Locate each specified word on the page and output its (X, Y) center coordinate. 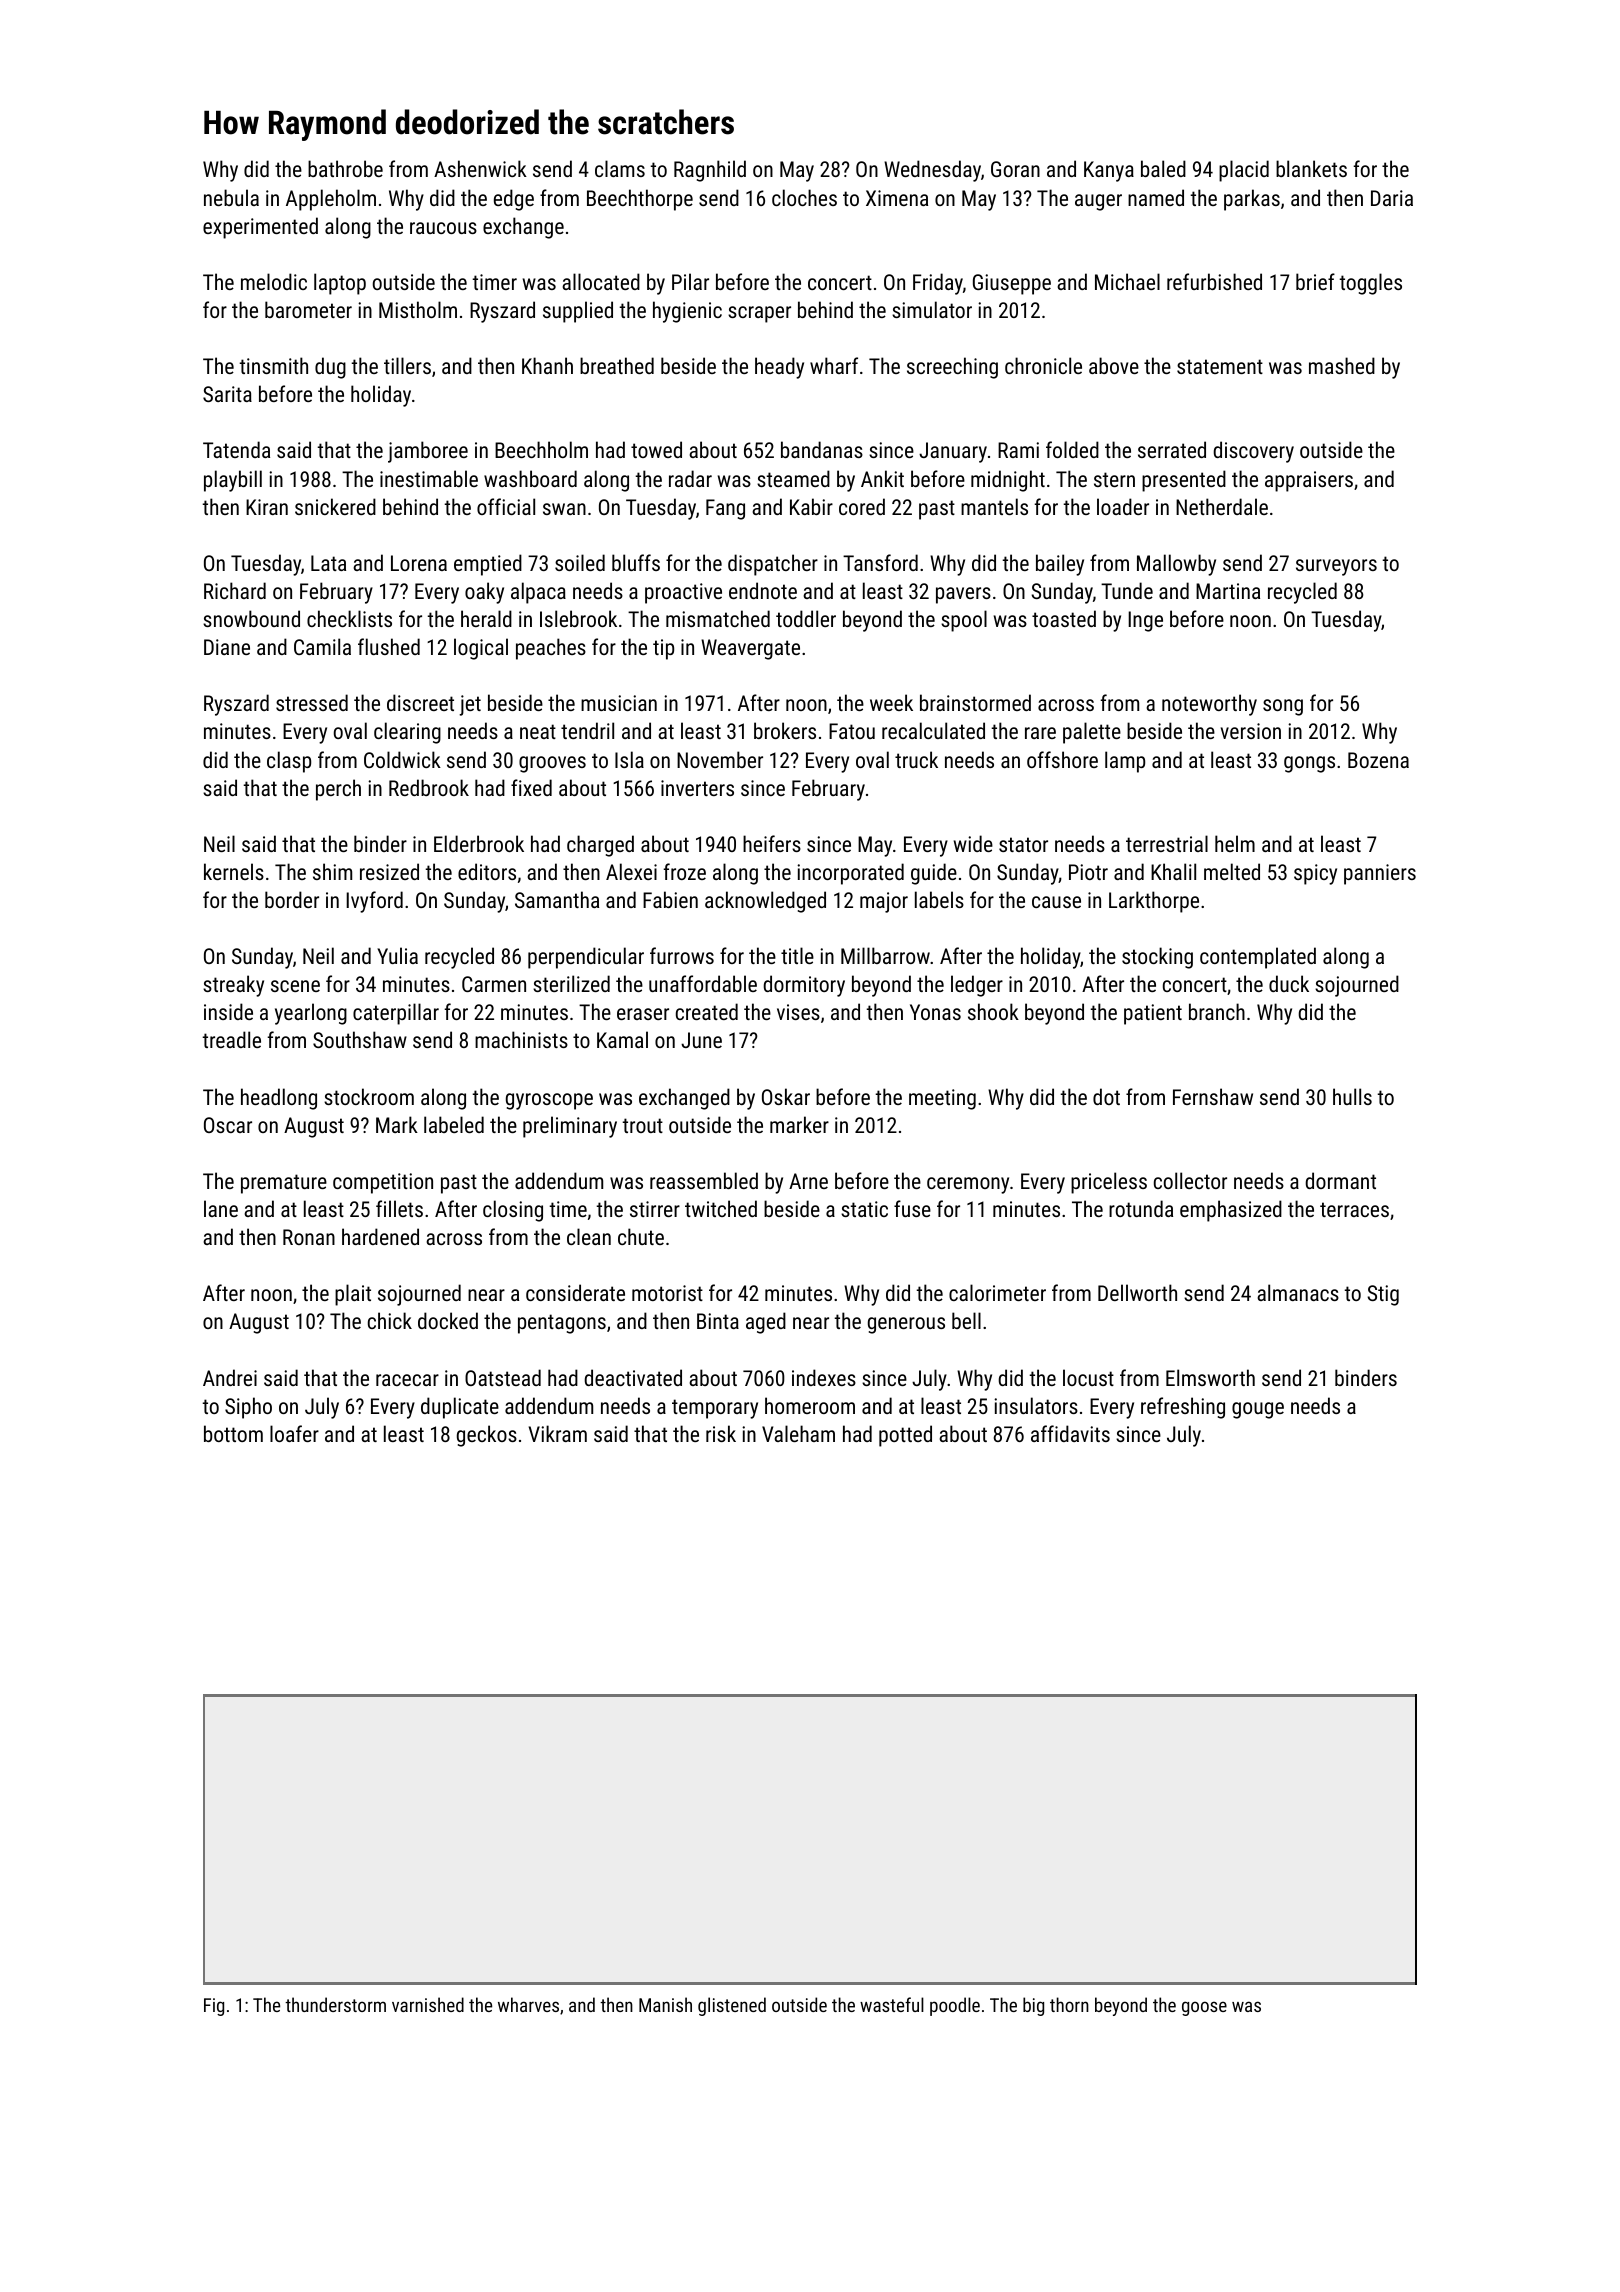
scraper (759, 314)
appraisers (1309, 481)
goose (1204, 2008)
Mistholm (418, 309)
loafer (294, 1433)
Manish (665, 2004)
